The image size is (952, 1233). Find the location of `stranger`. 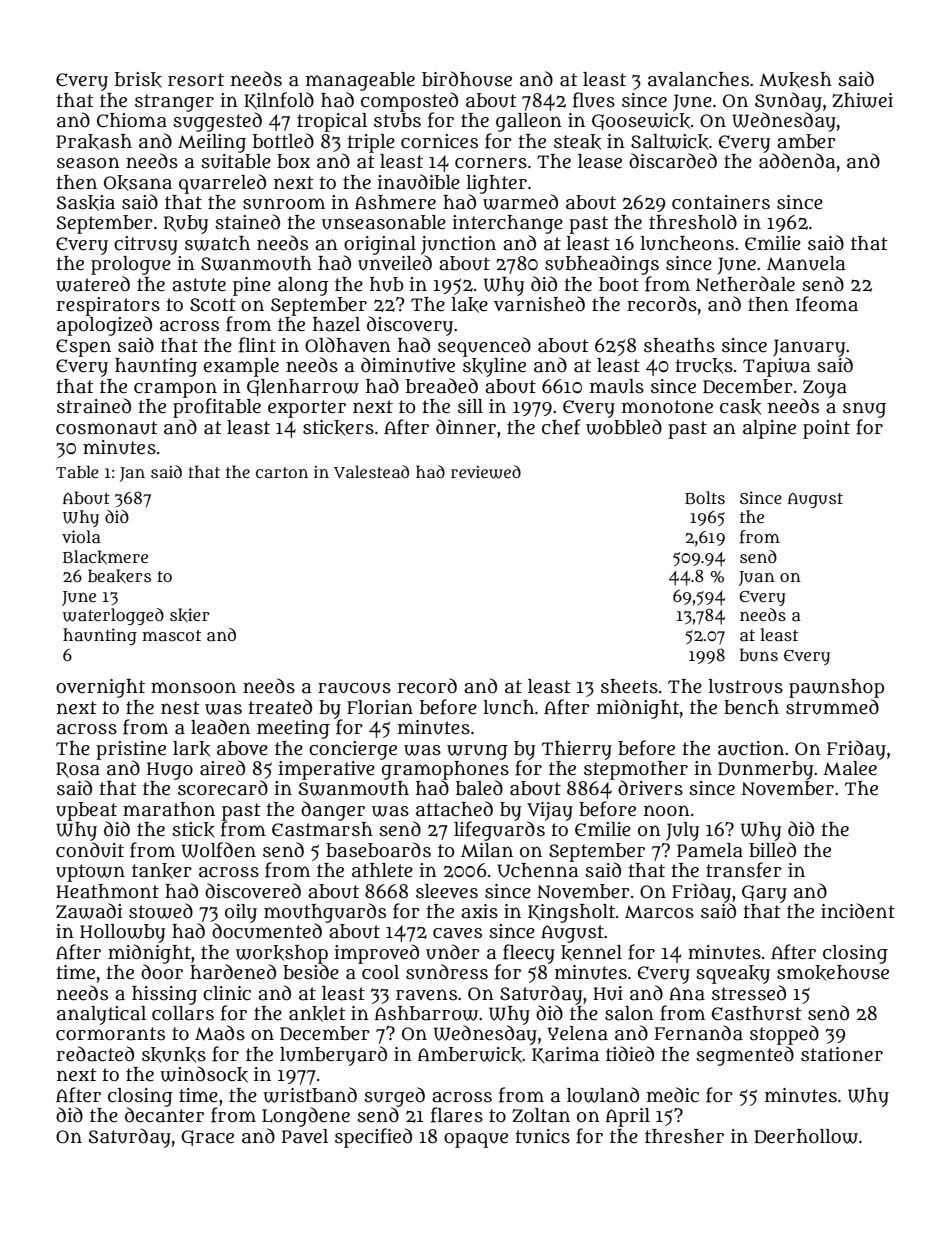

stranger is located at coordinates (174, 103).
